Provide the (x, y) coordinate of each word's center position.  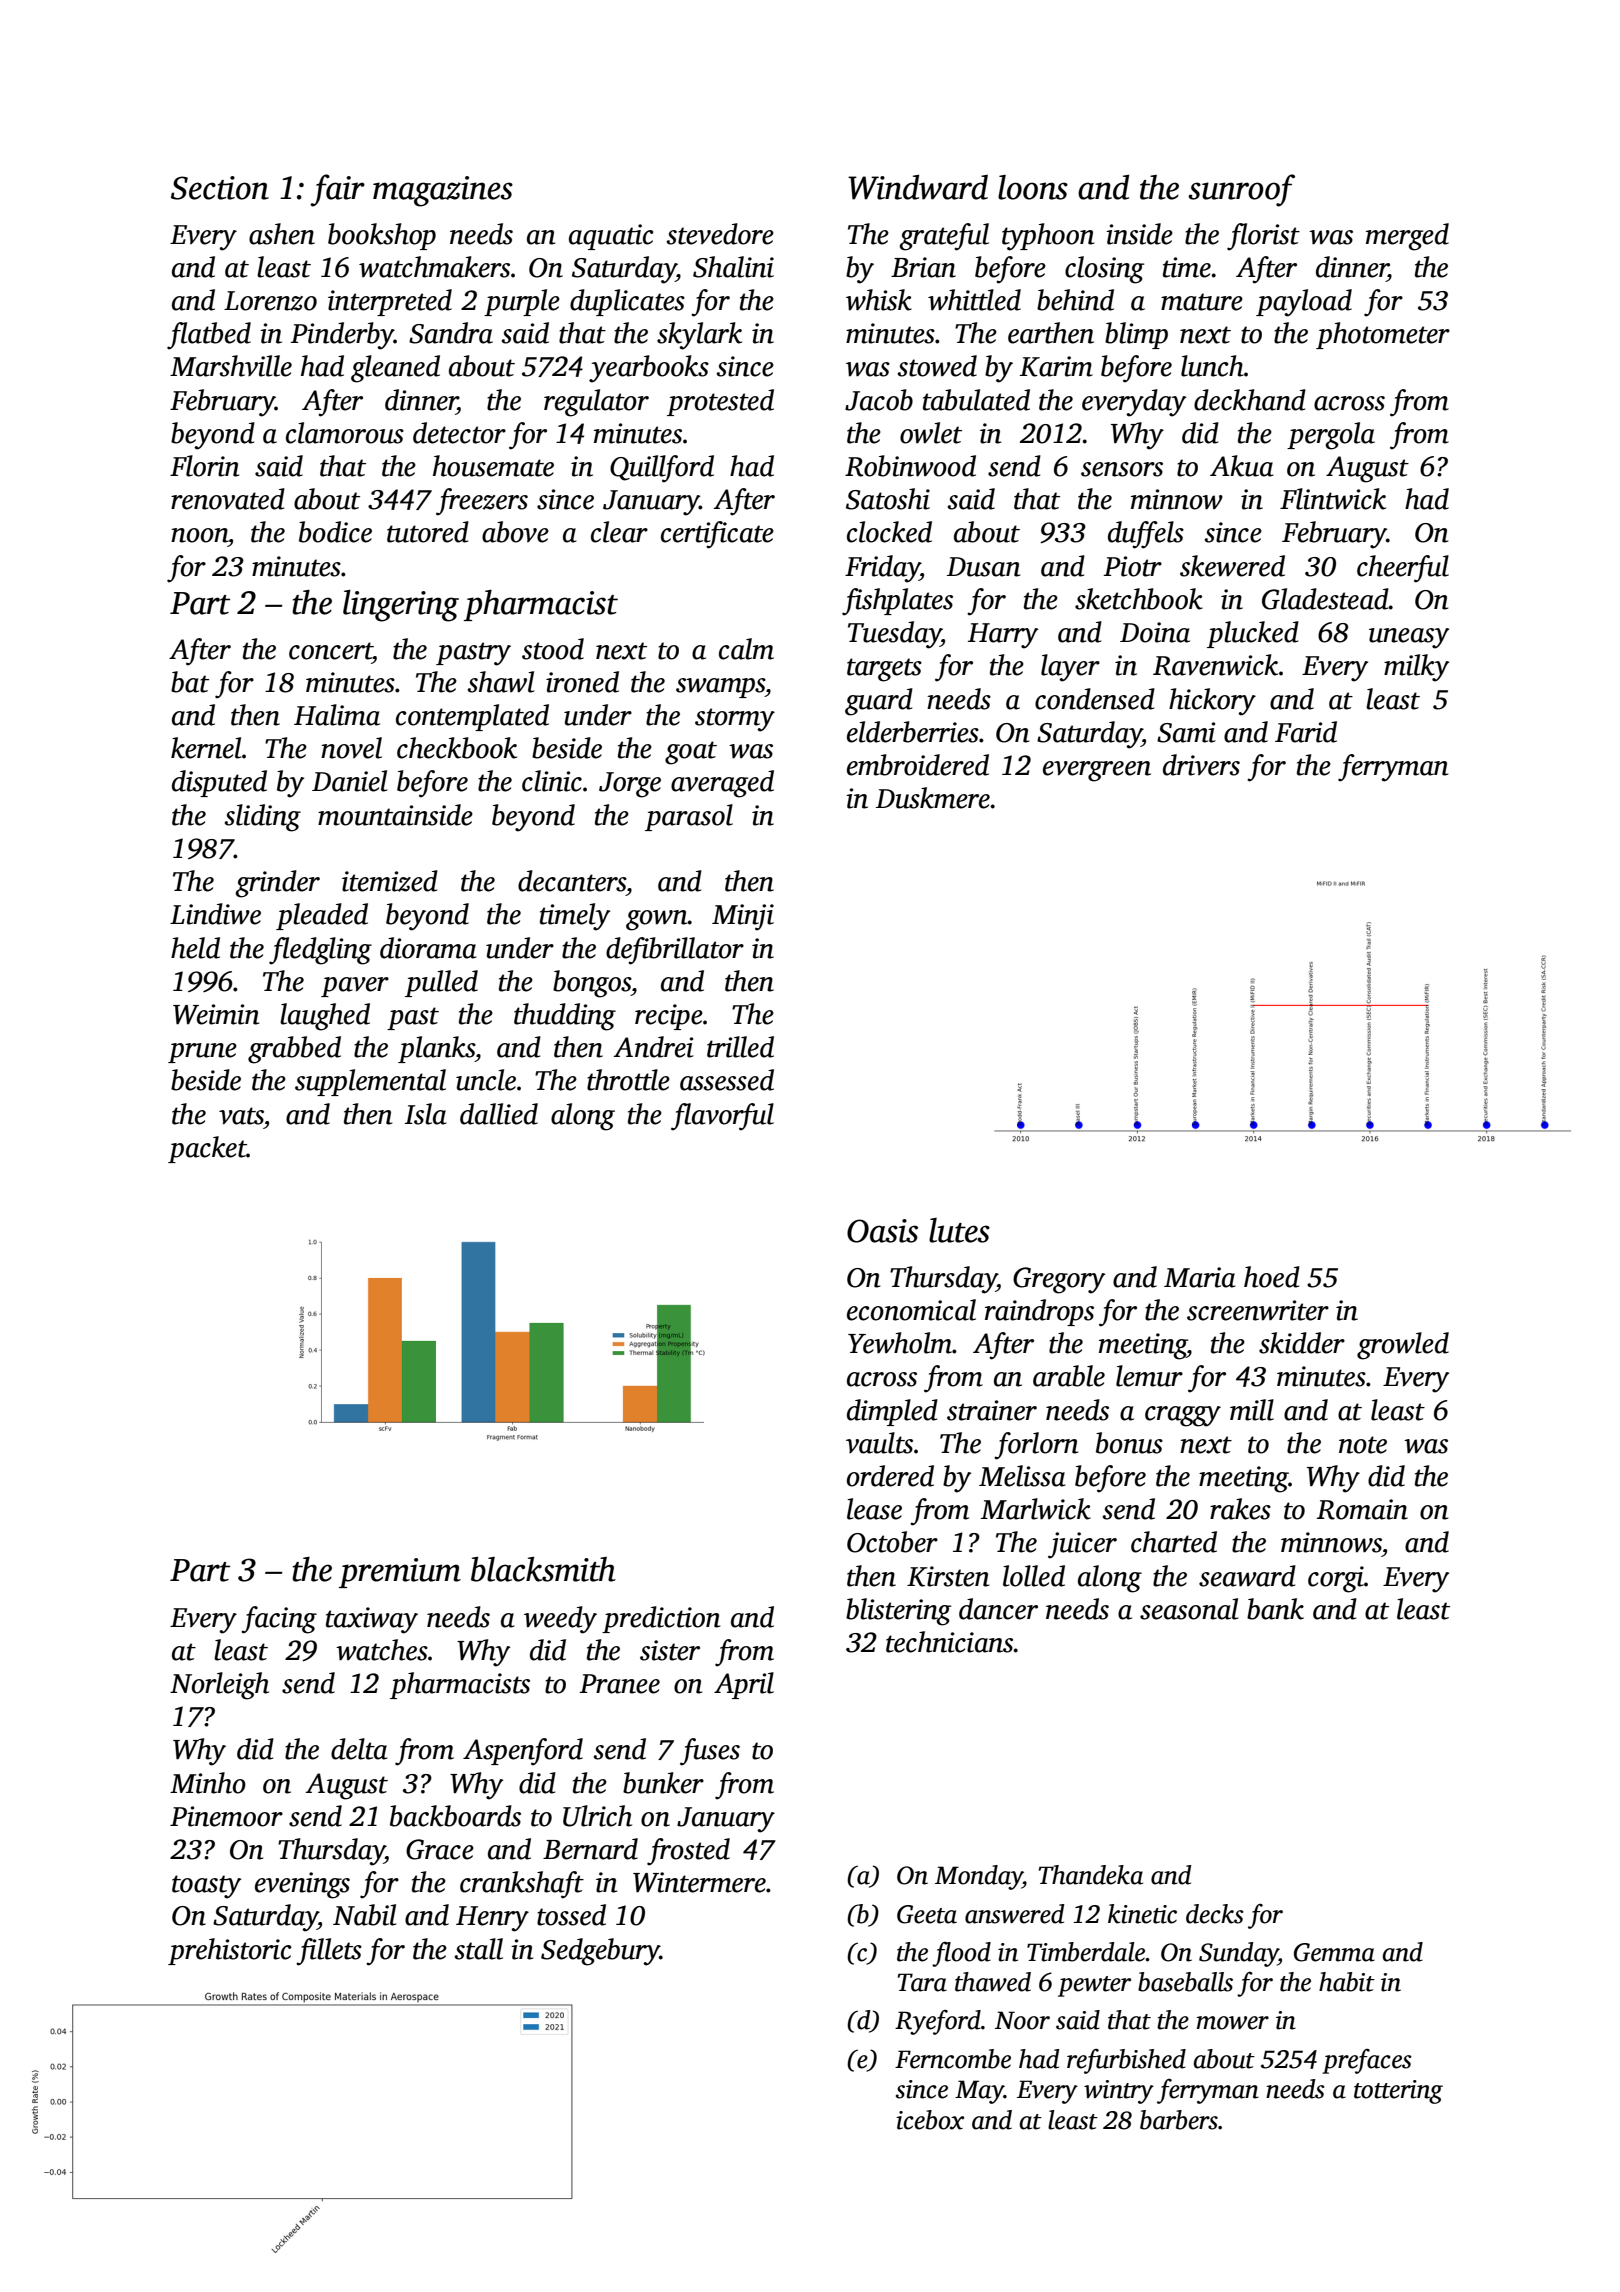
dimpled (892, 1412)
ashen (282, 234)
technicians (949, 1642)
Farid (1306, 732)
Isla (426, 1114)
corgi (1336, 1579)
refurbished (1126, 2061)
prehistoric (230, 1951)
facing (279, 1620)
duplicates (627, 302)
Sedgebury (600, 1952)
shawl (500, 682)
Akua (1242, 466)
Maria (1200, 1277)
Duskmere (933, 798)
